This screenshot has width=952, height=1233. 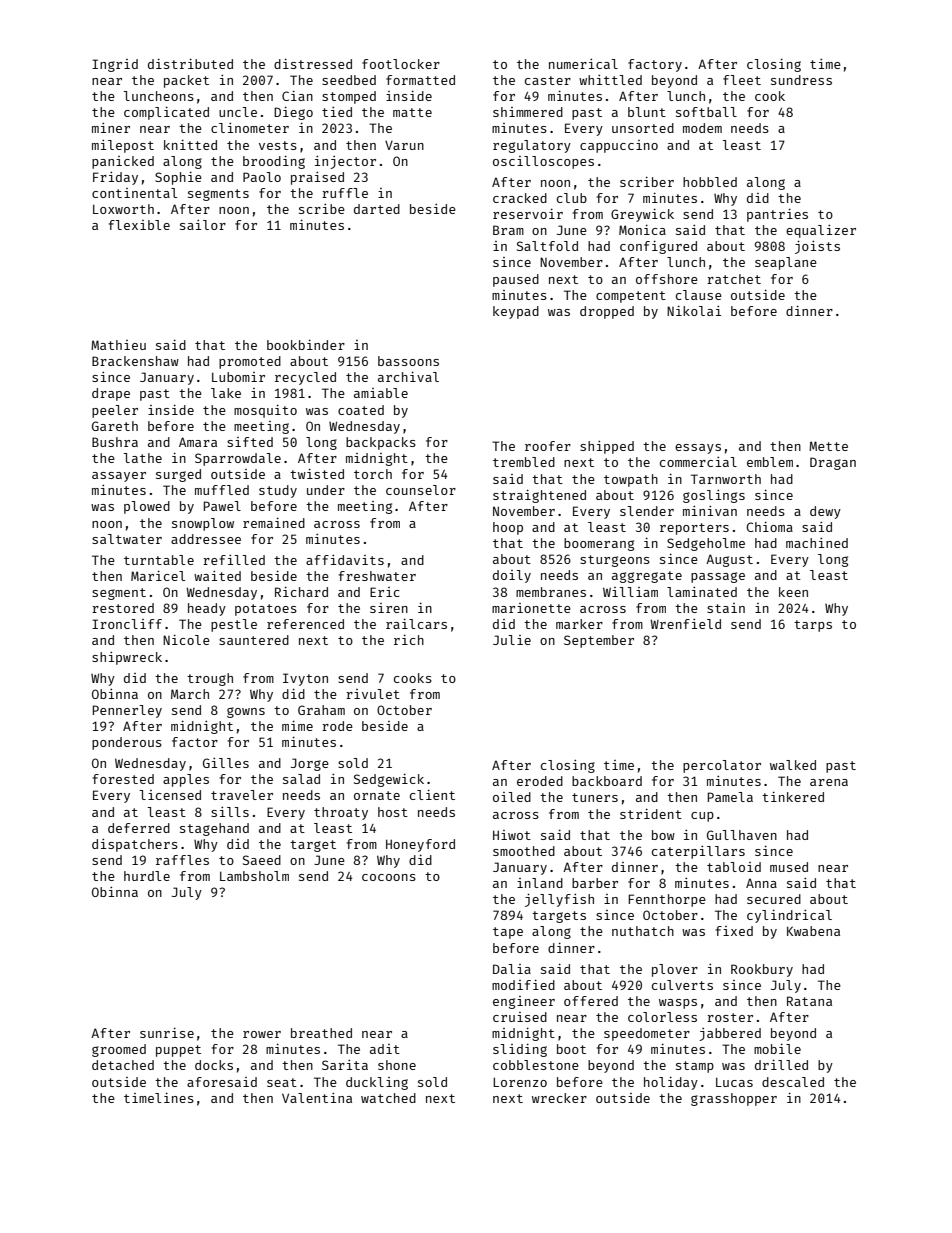 What do you see at coordinates (801, 80) in the screenshot?
I see `sundress` at bounding box center [801, 80].
